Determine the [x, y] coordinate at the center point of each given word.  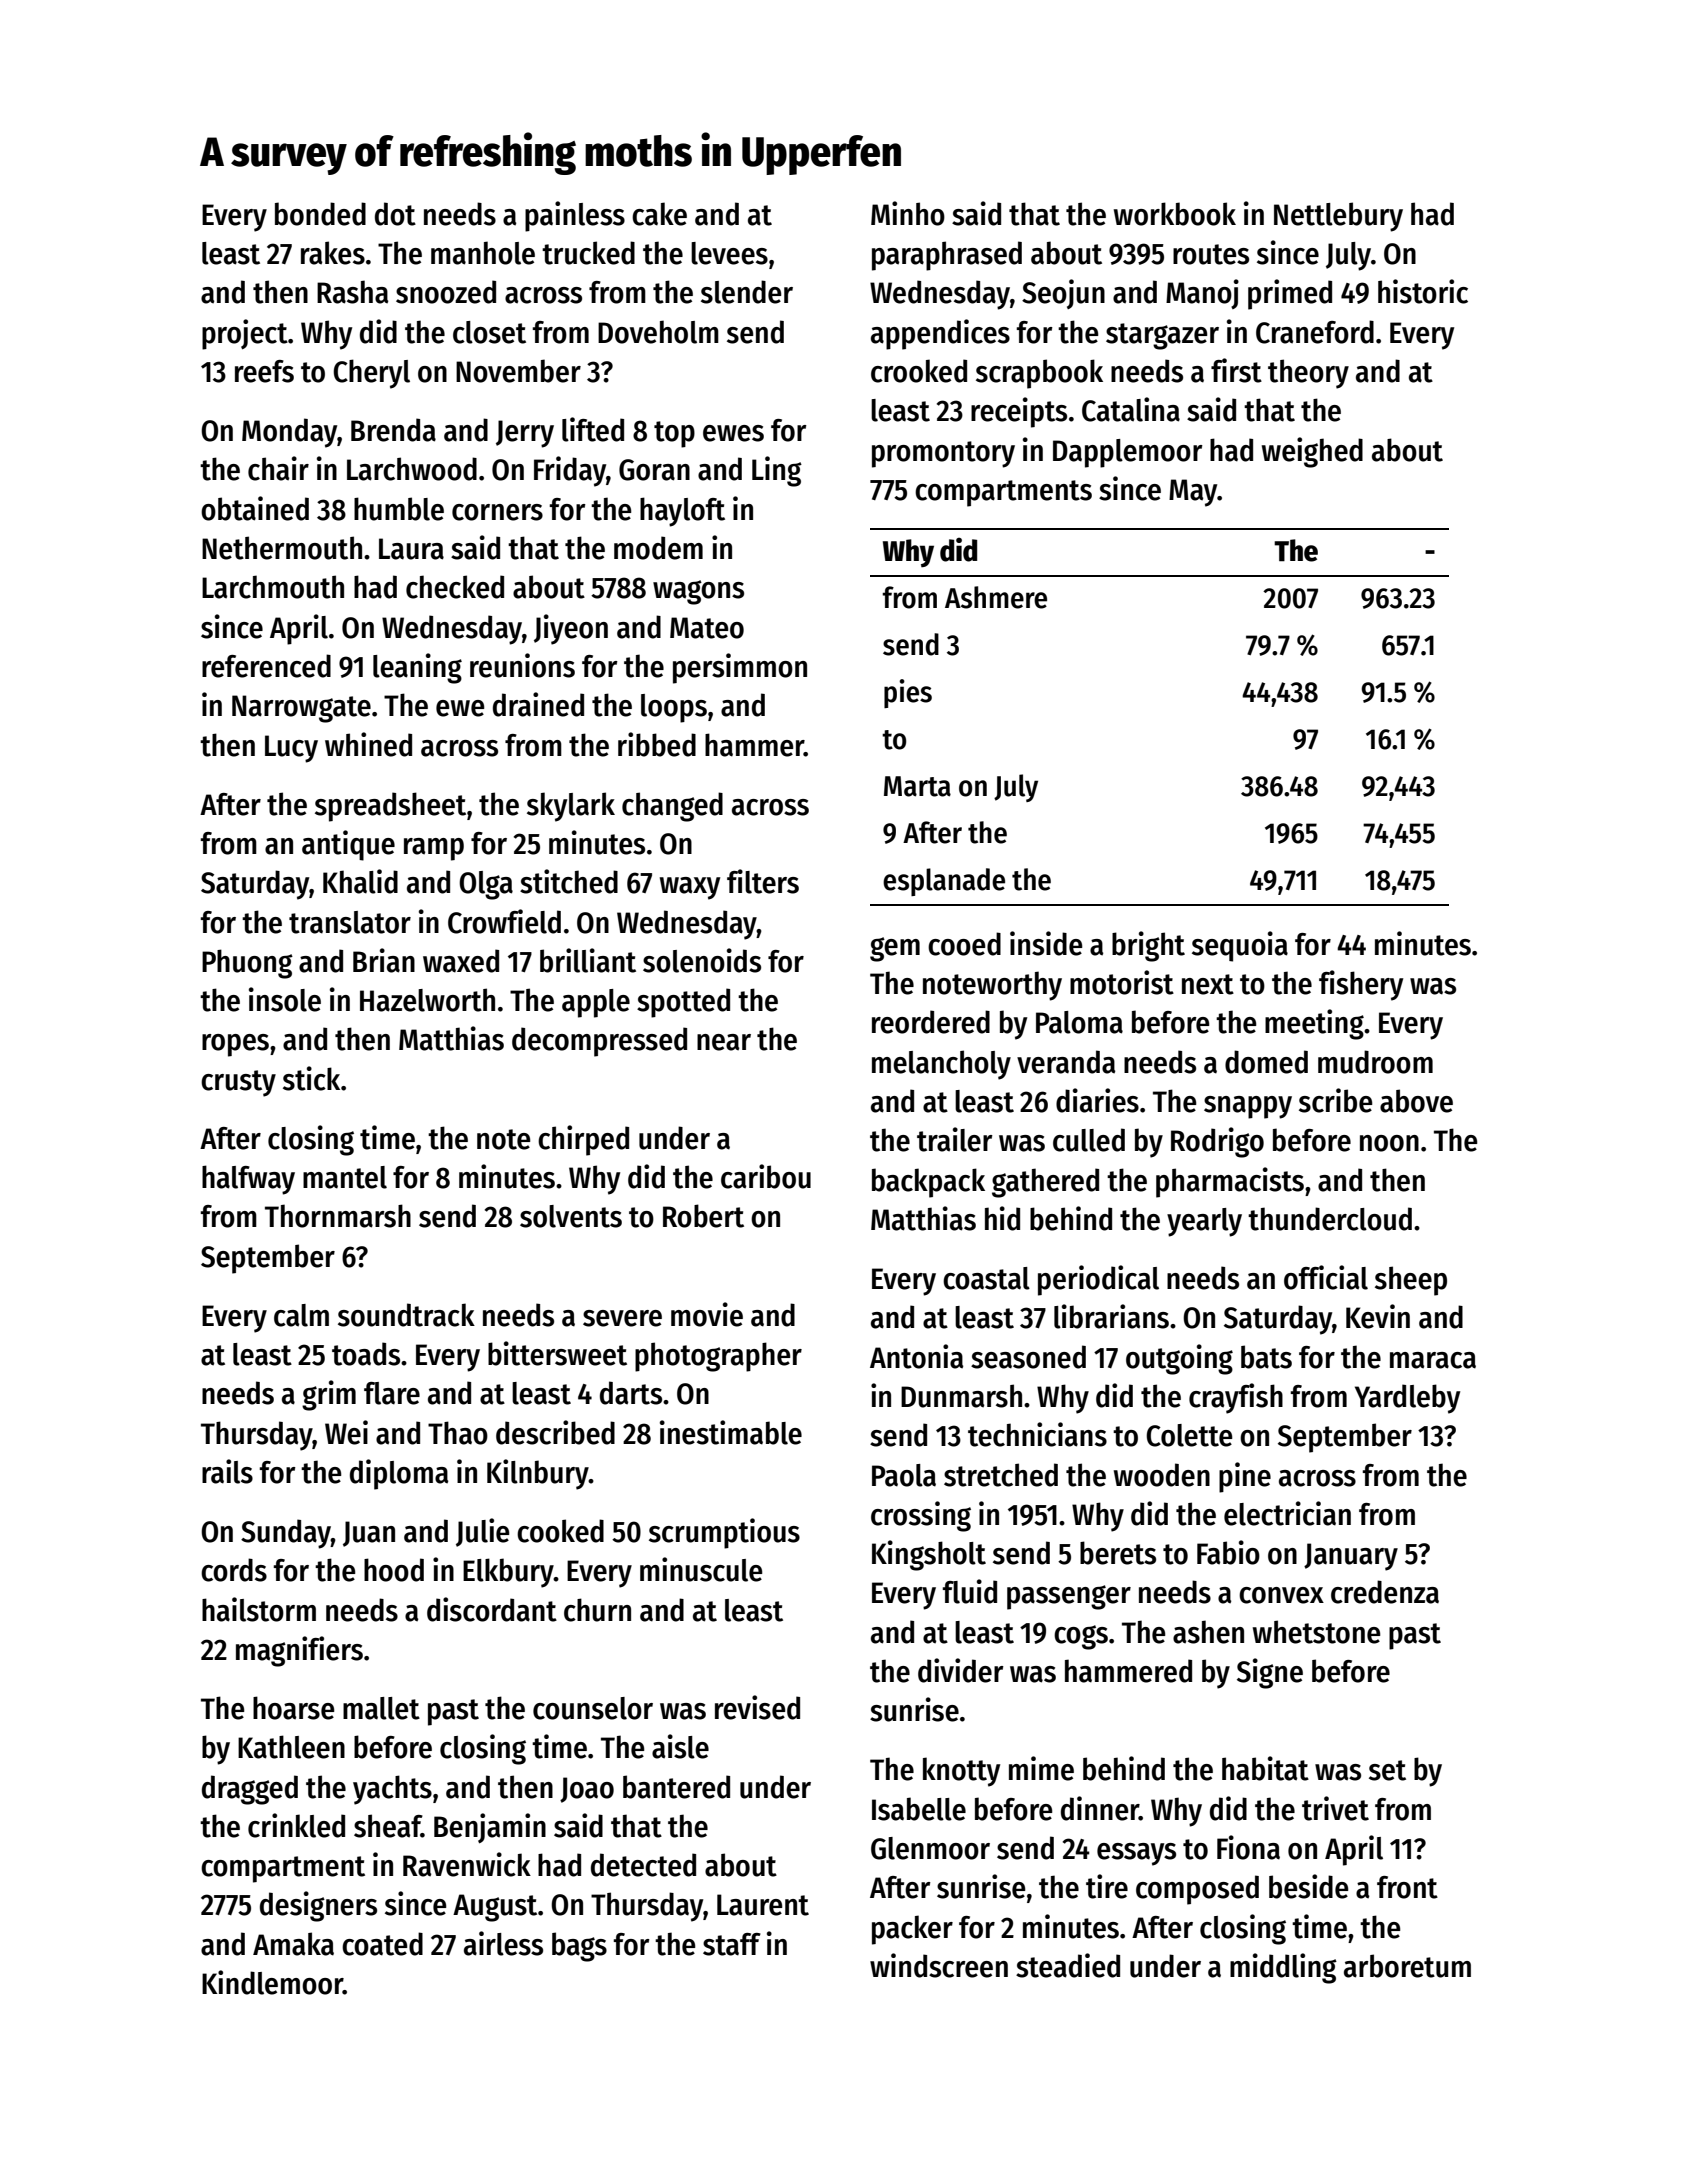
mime [1041, 1768]
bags [579, 1947]
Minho [908, 213]
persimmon [740, 668]
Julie [483, 1532]
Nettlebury [1338, 217]
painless [575, 216]
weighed [1312, 452]
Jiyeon [571, 629]
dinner [1100, 1808]
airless [503, 1943]
